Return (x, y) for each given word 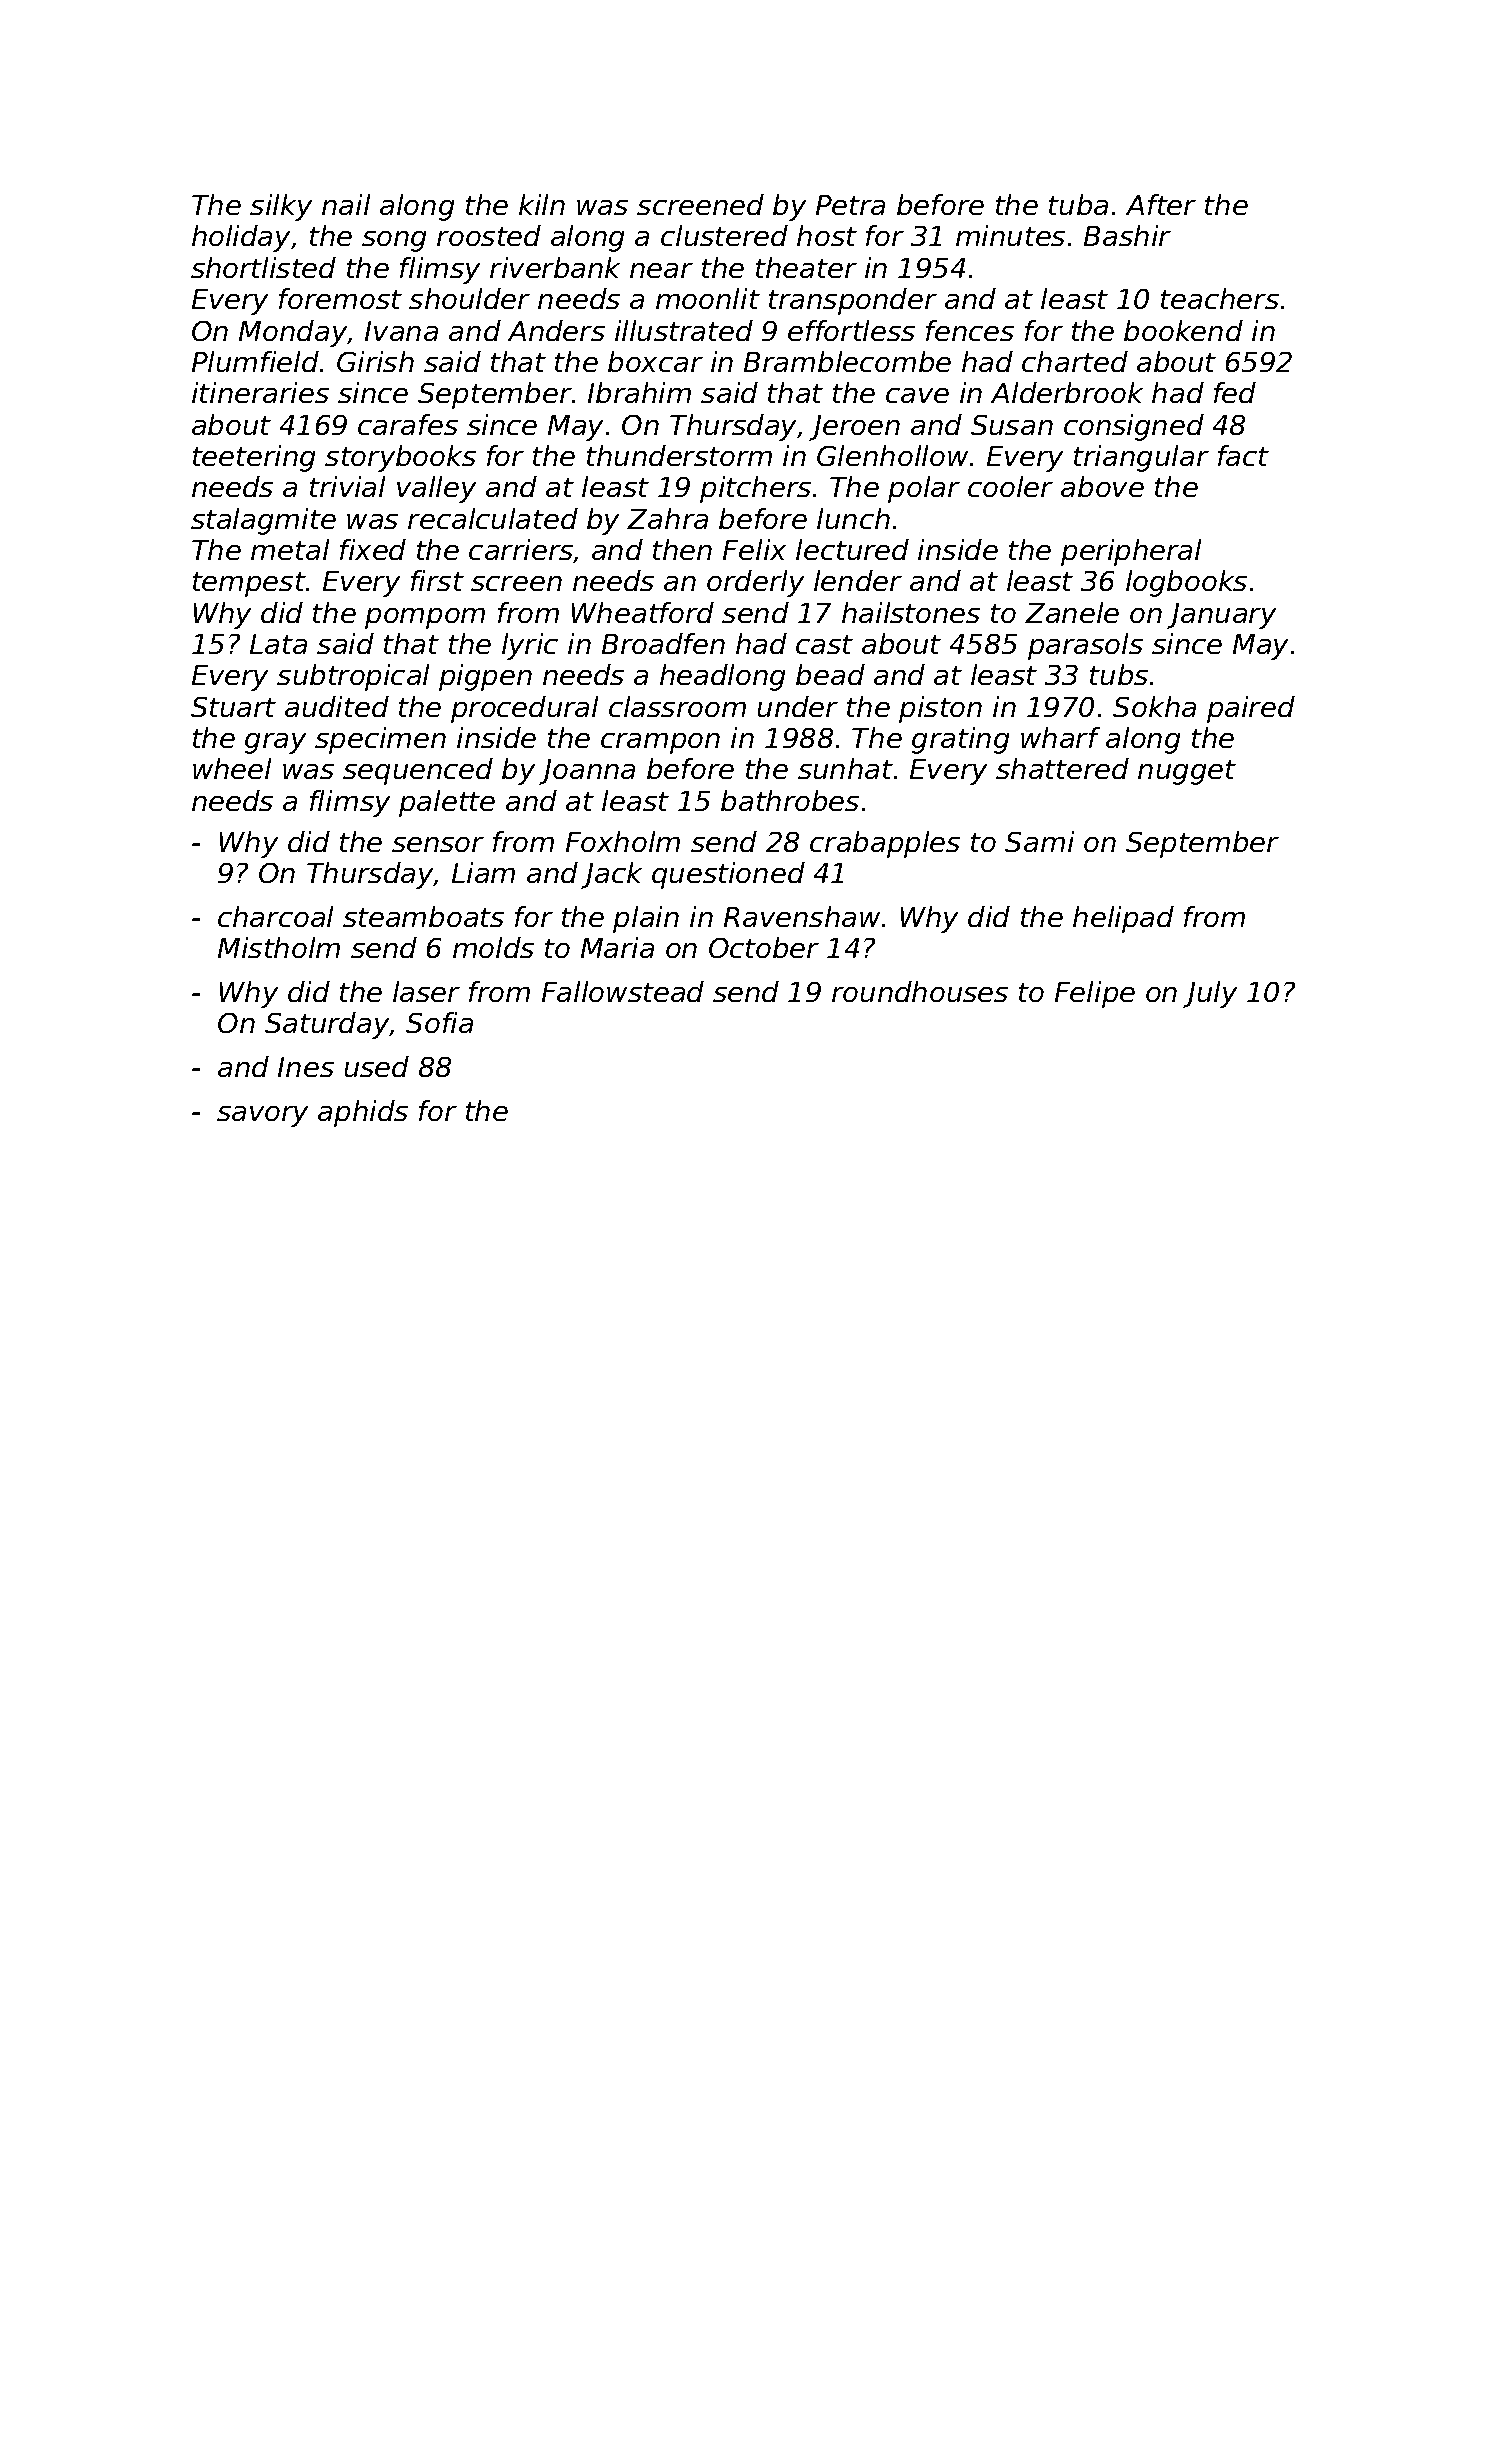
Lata (278, 644)
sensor (438, 844)
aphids (363, 1113)
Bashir (1127, 235)
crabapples (885, 844)
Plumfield (255, 361)
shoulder (469, 298)
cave (917, 395)
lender (858, 580)
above (1102, 486)
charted (1075, 361)
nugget (1187, 772)
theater (806, 267)
